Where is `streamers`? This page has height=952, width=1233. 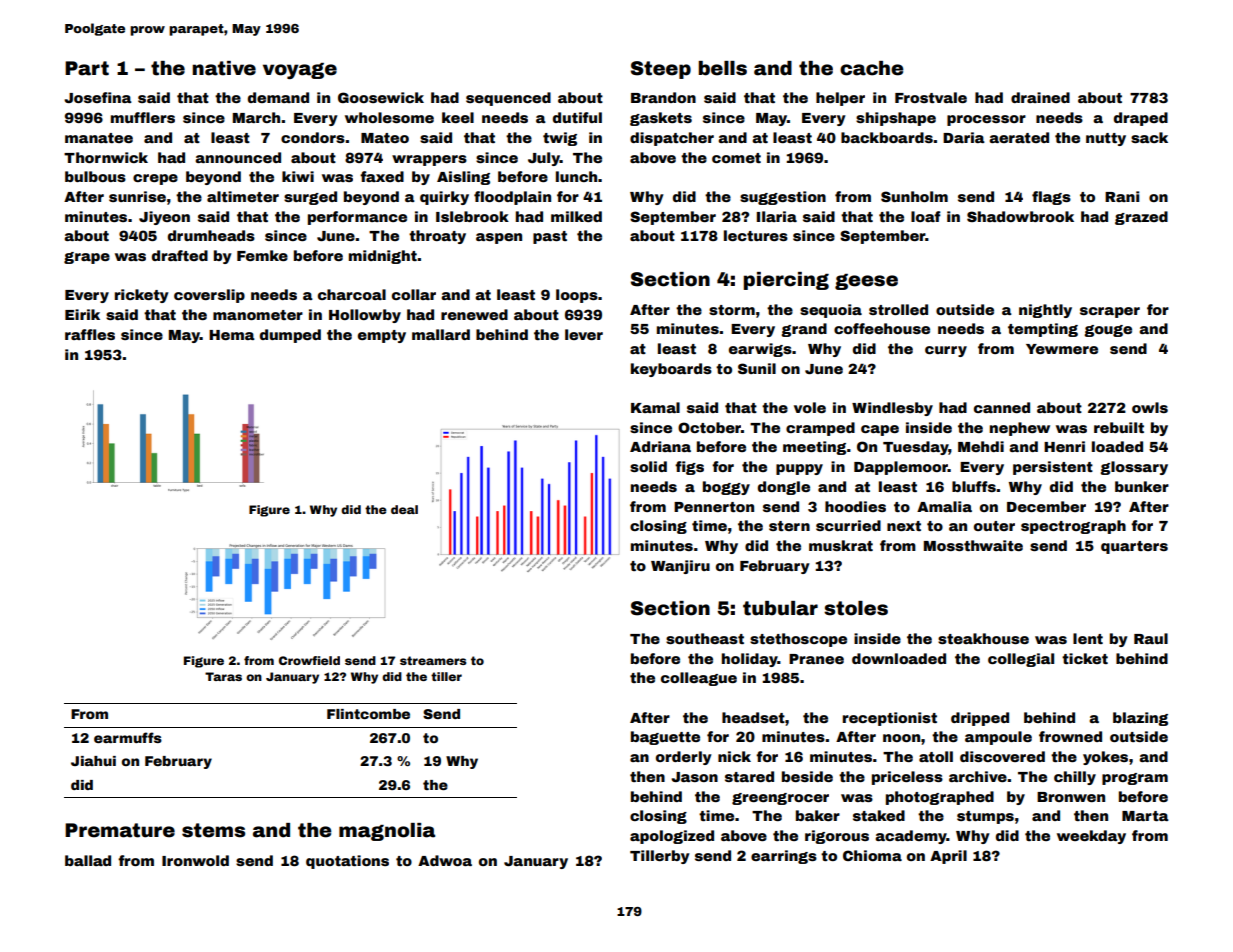 streamers is located at coordinates (433, 660).
